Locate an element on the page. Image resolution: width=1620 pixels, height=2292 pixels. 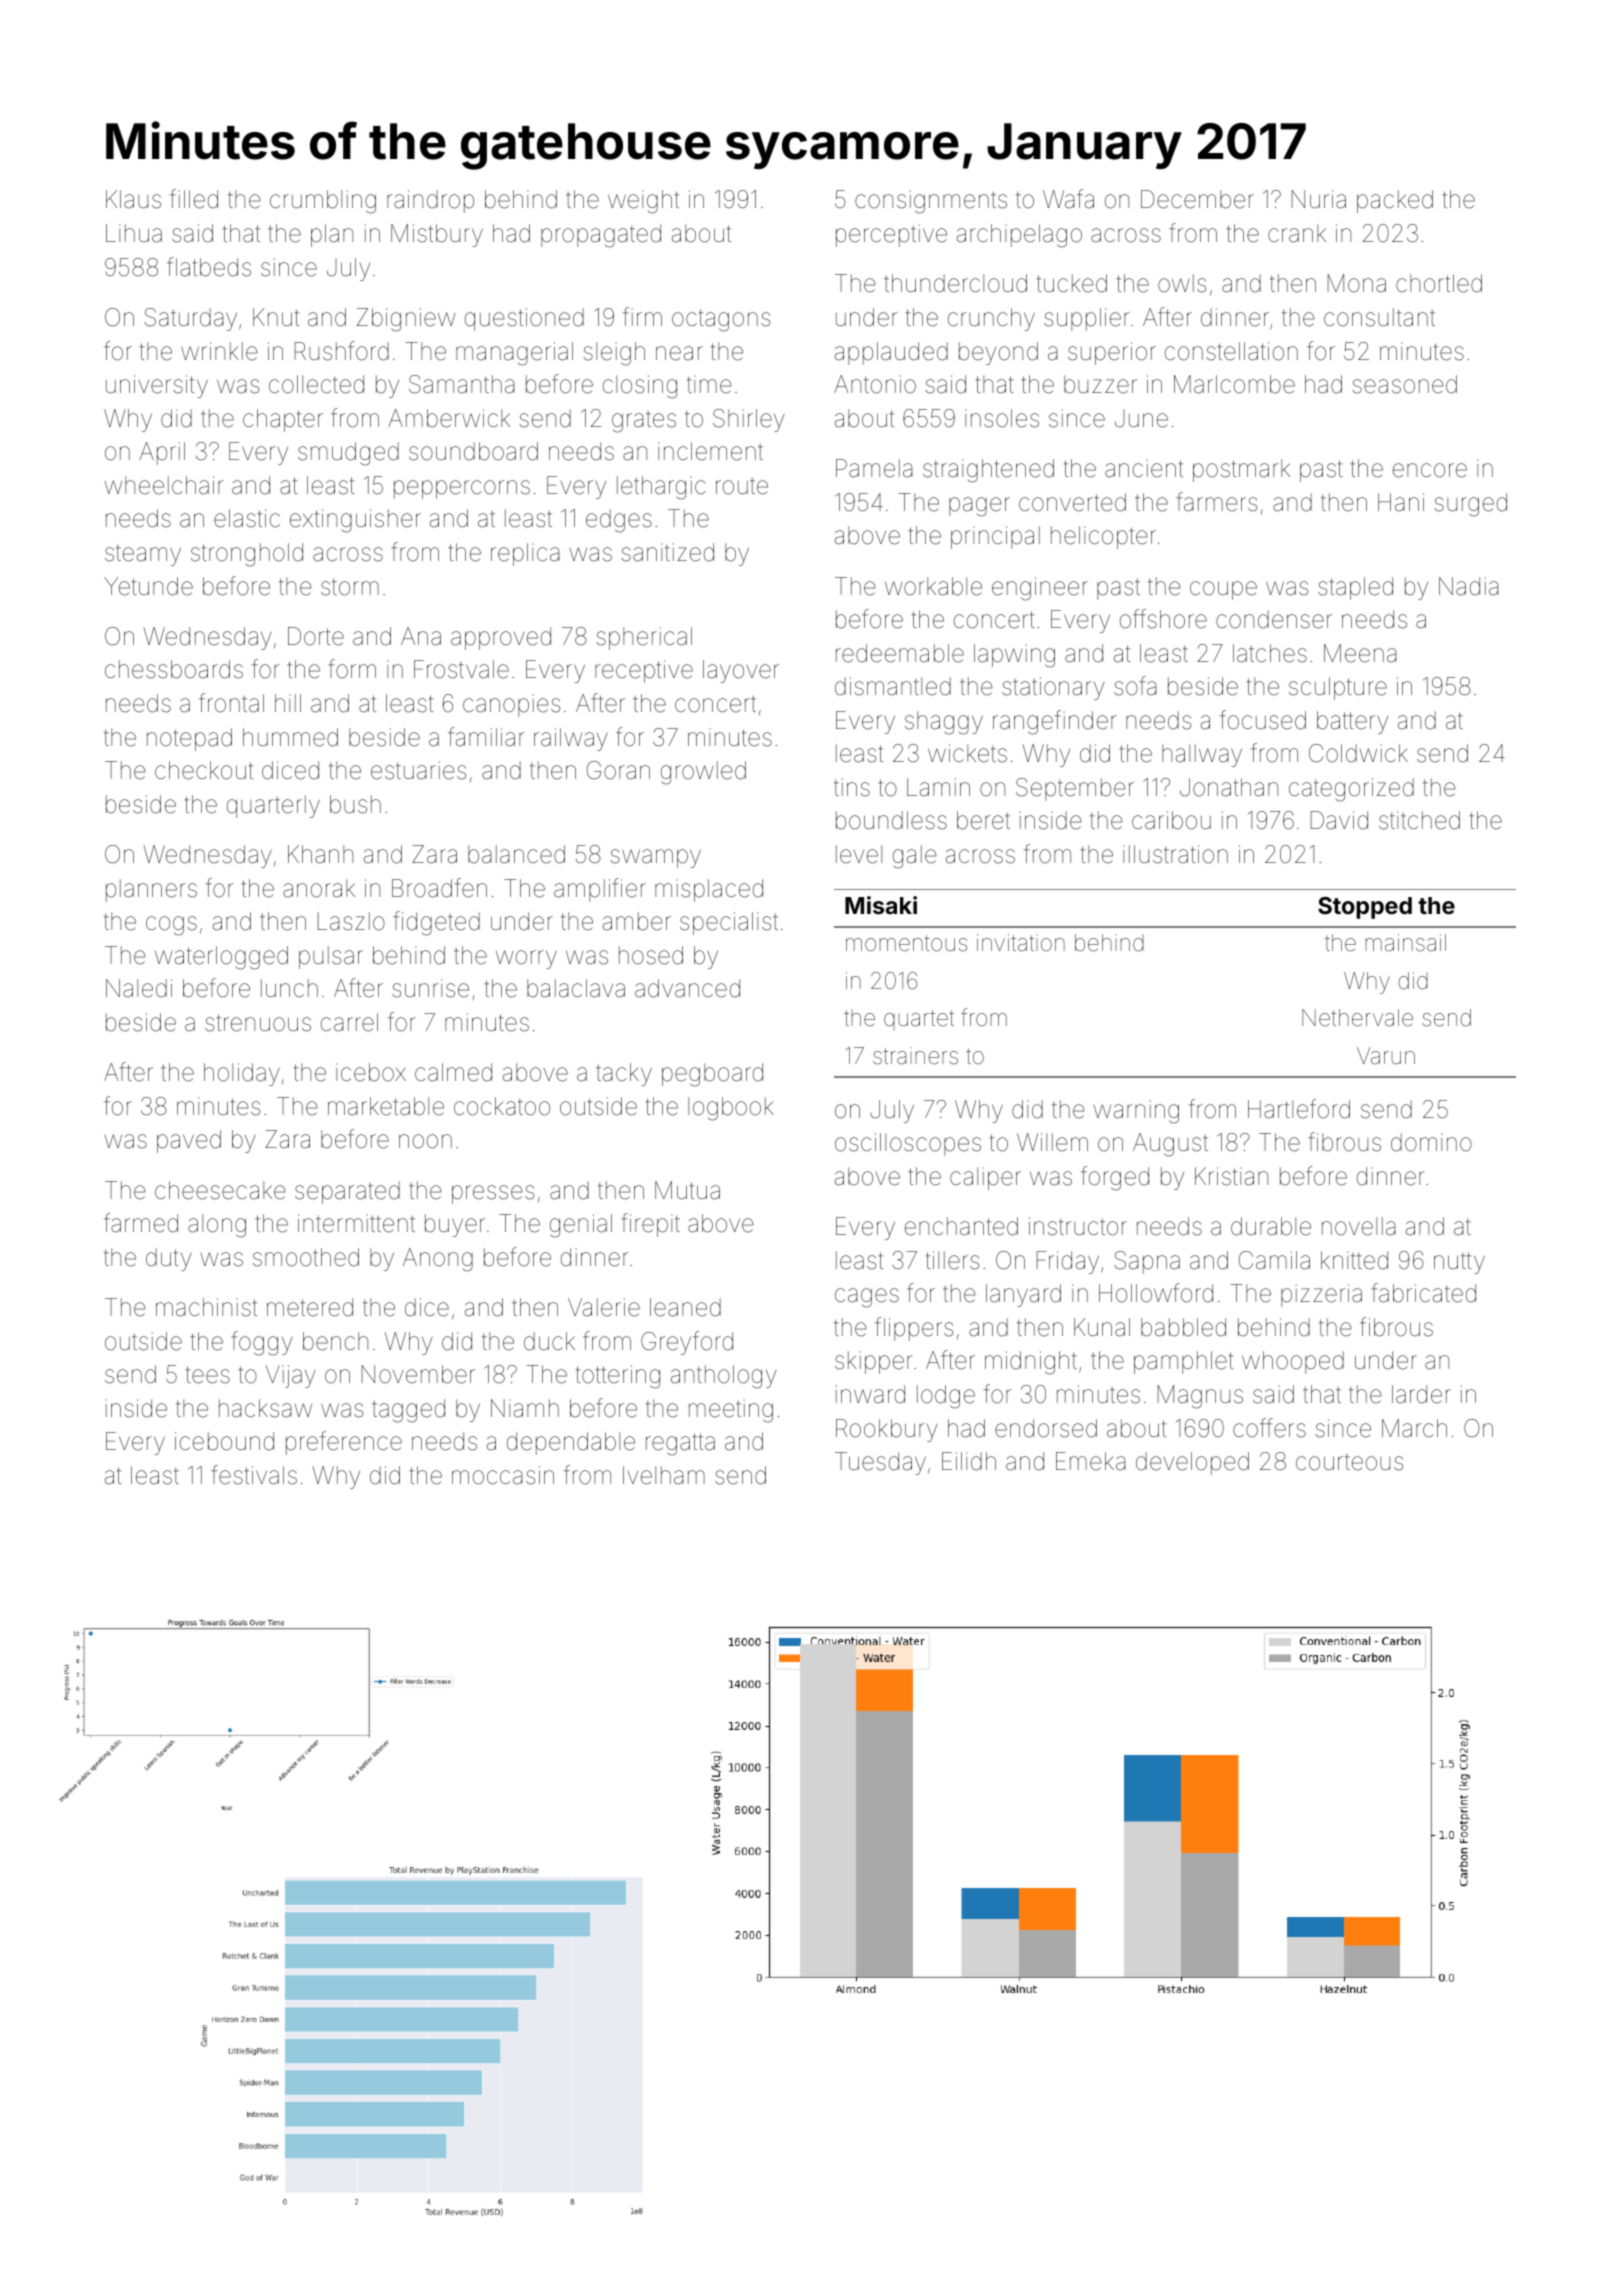
superior is located at coordinates (1112, 353).
